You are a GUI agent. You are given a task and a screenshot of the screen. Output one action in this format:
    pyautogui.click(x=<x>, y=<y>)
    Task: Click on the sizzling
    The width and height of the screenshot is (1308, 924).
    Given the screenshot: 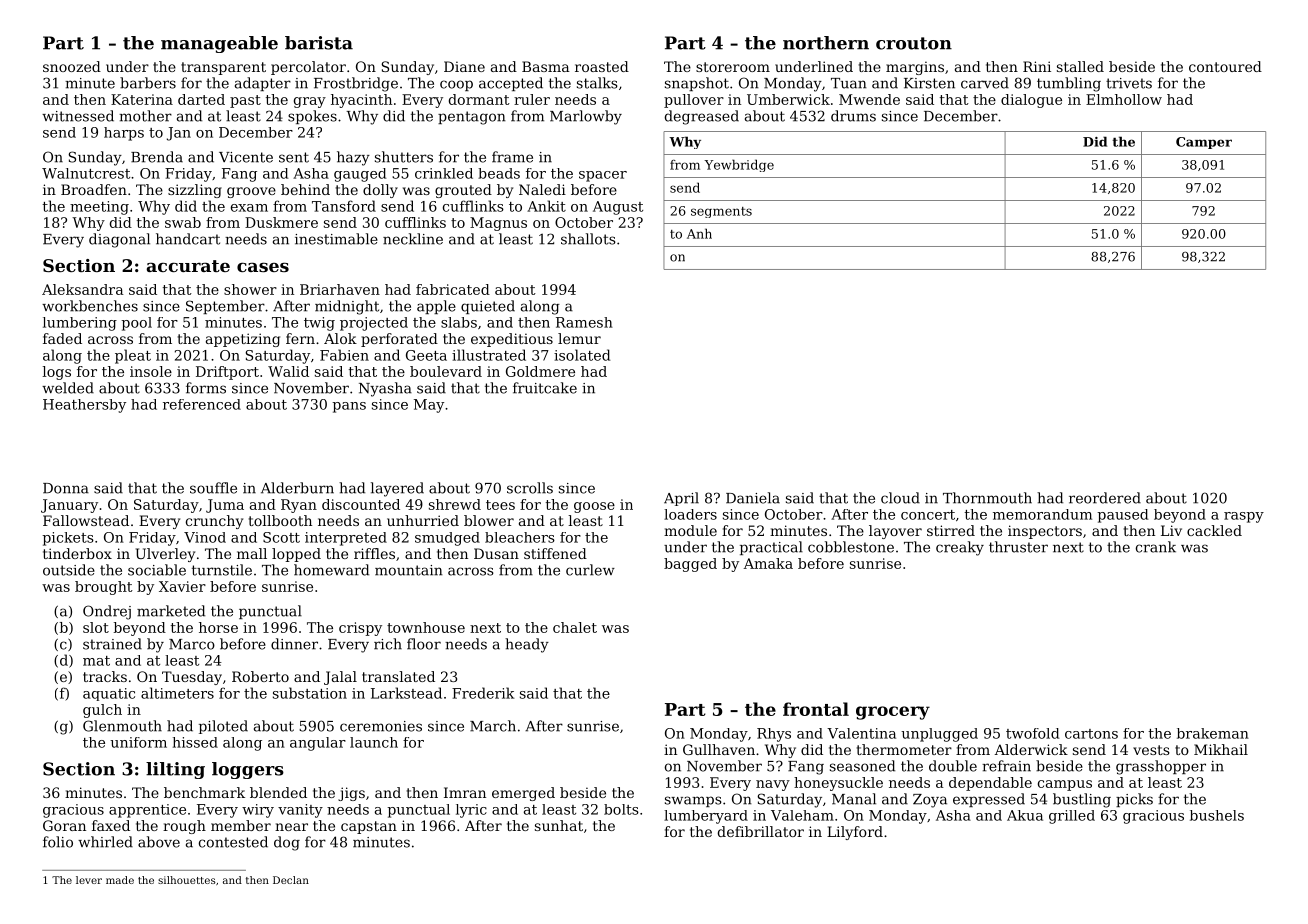 What is the action you would take?
    pyautogui.click(x=195, y=191)
